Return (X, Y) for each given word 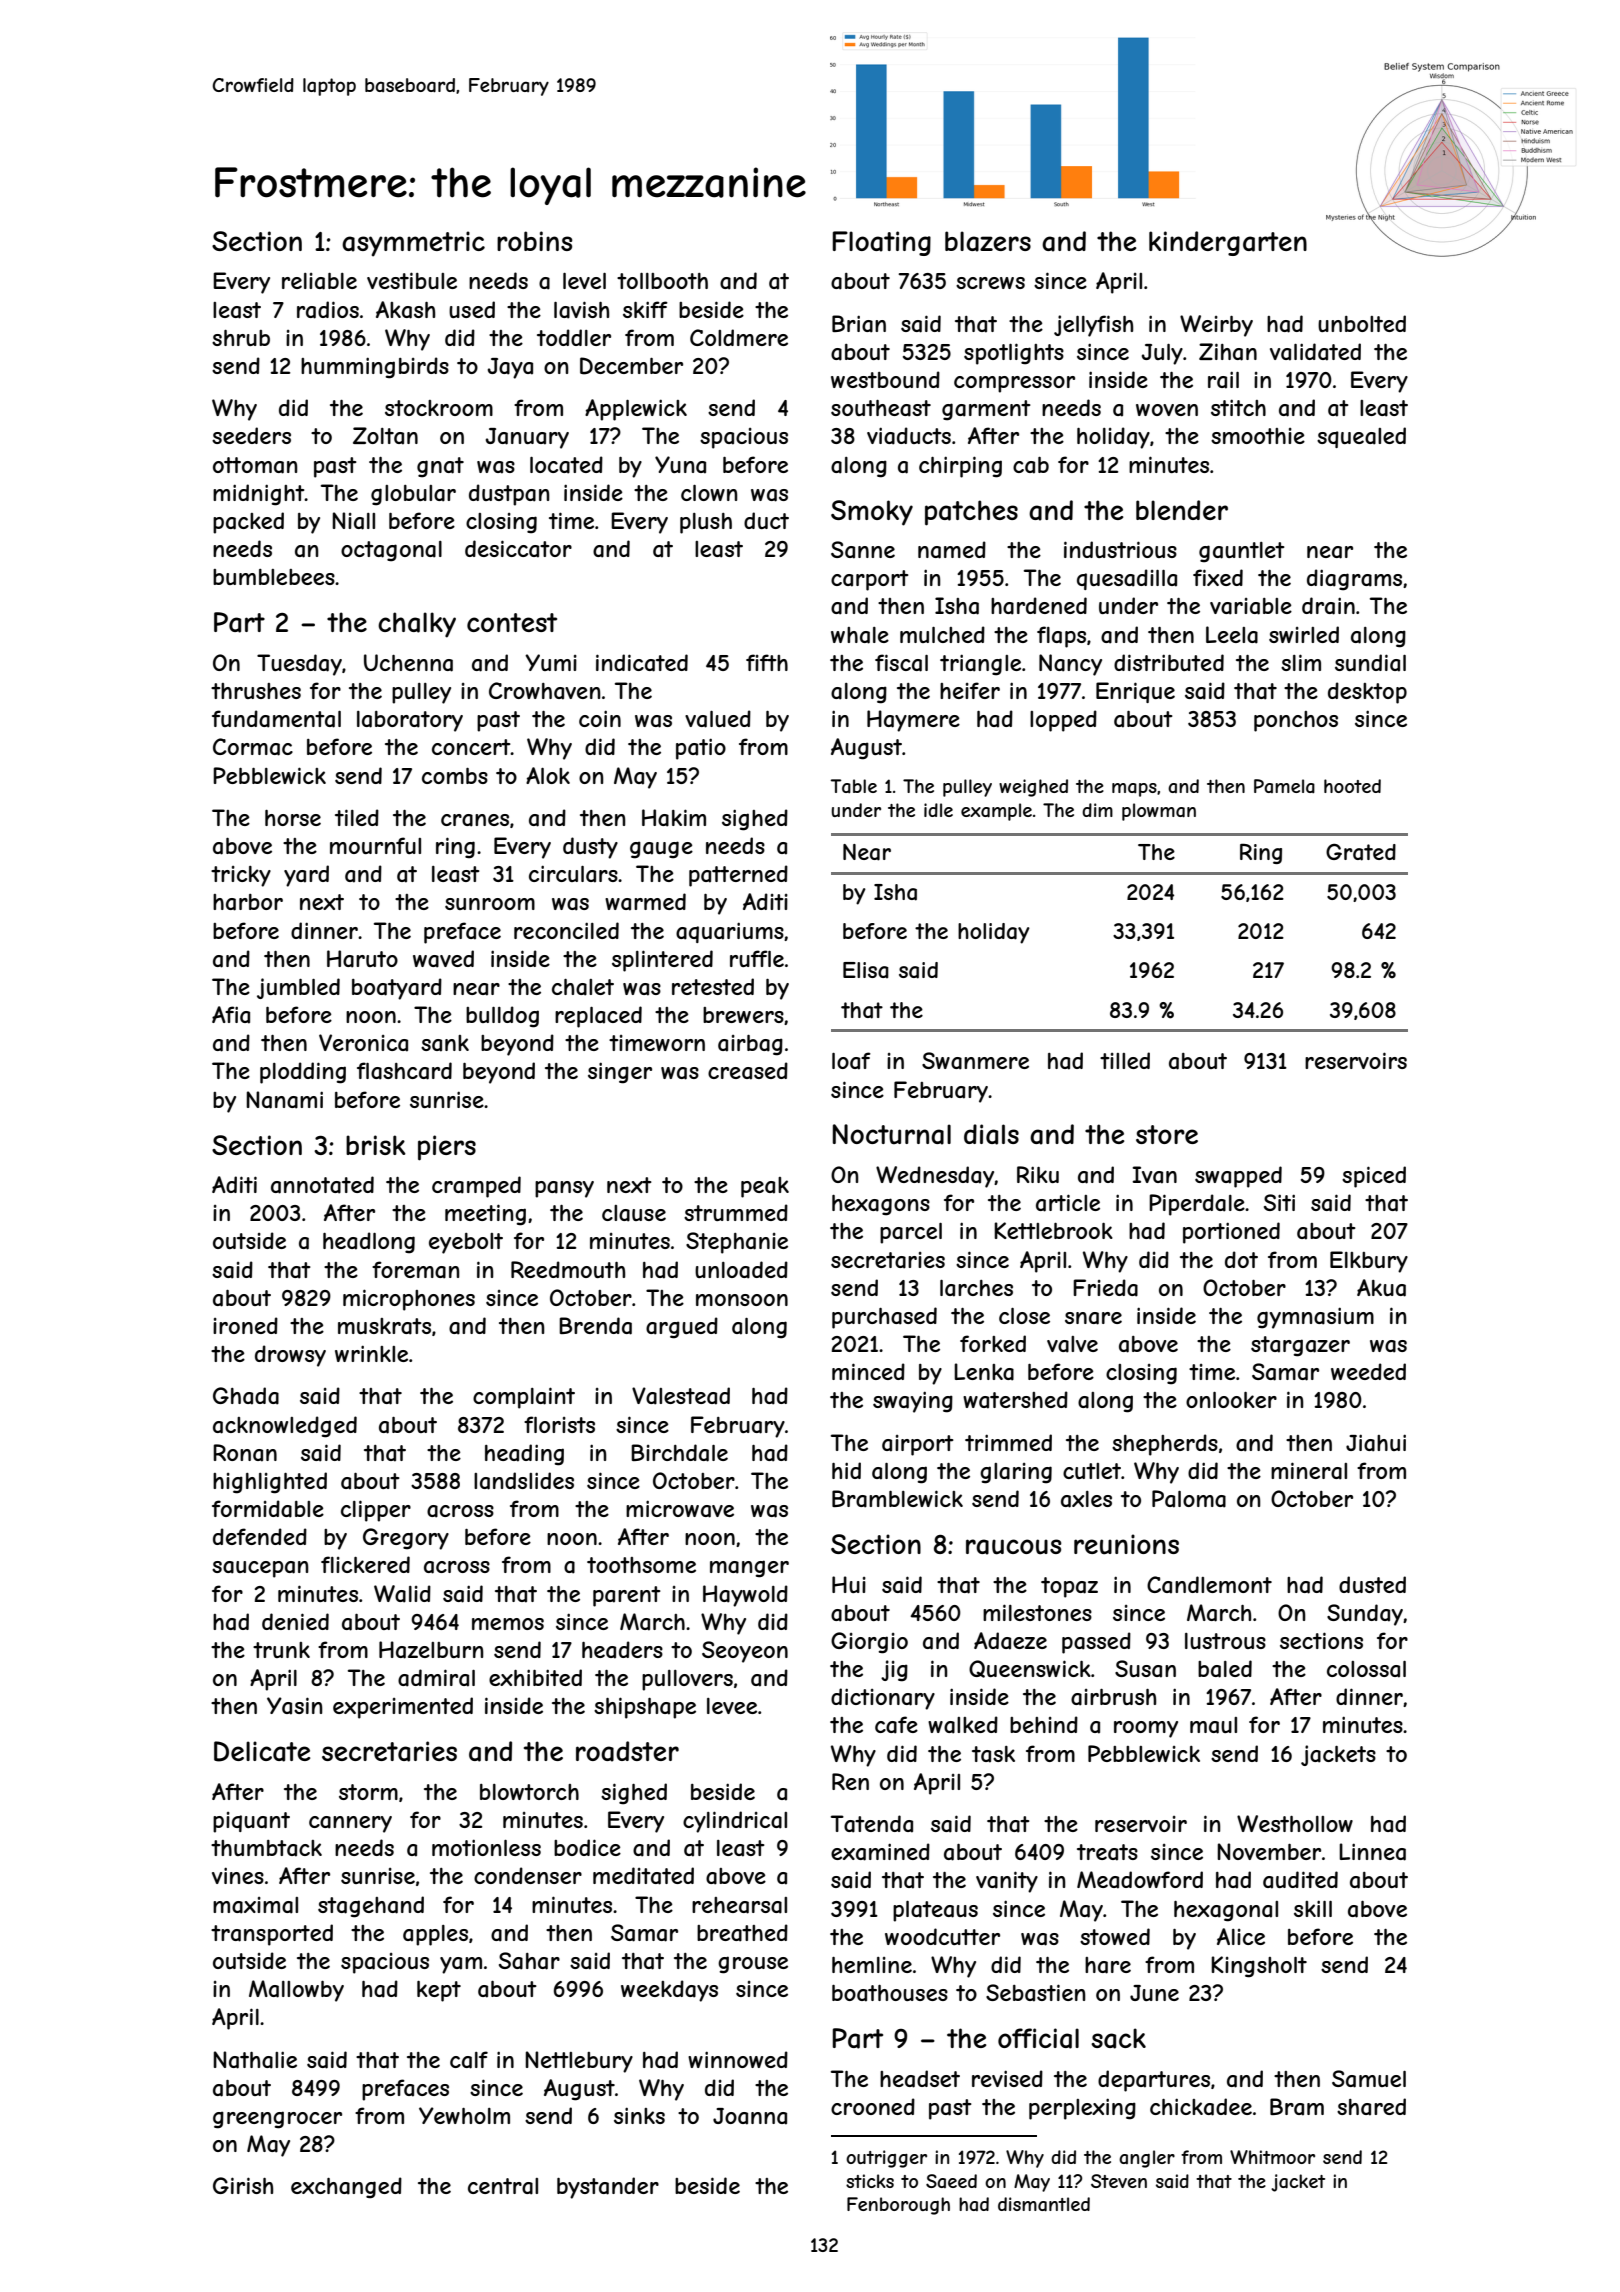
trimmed (1008, 1442)
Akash (405, 310)
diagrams (1354, 580)
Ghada (246, 1396)
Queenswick (1030, 1669)
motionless (486, 1847)
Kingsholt (1259, 1967)
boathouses (890, 1993)
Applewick (636, 410)
